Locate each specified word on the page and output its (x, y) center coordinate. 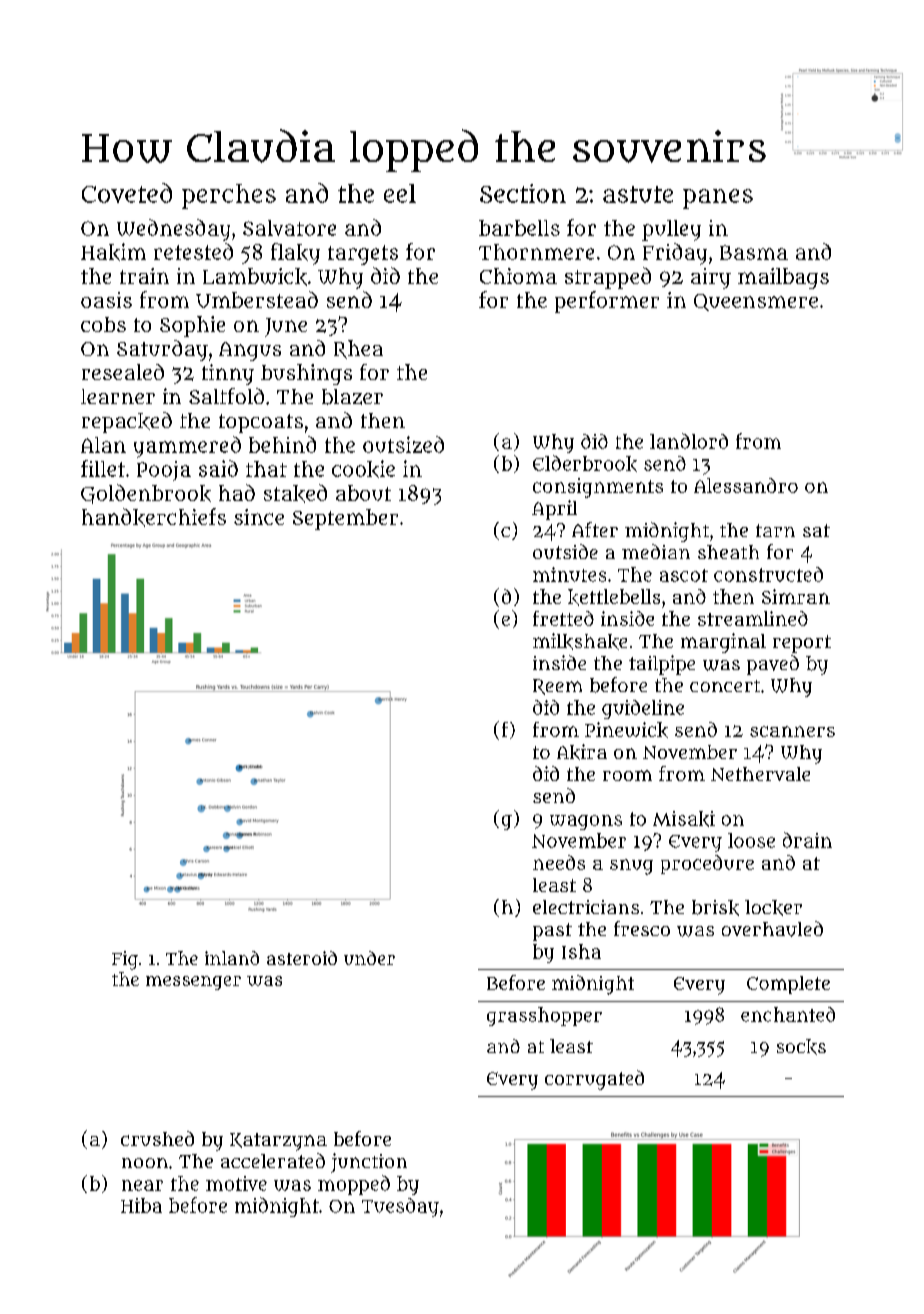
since (259, 517)
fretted (563, 618)
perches (229, 196)
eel (400, 193)
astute (638, 194)
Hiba (141, 1205)
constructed (768, 574)
